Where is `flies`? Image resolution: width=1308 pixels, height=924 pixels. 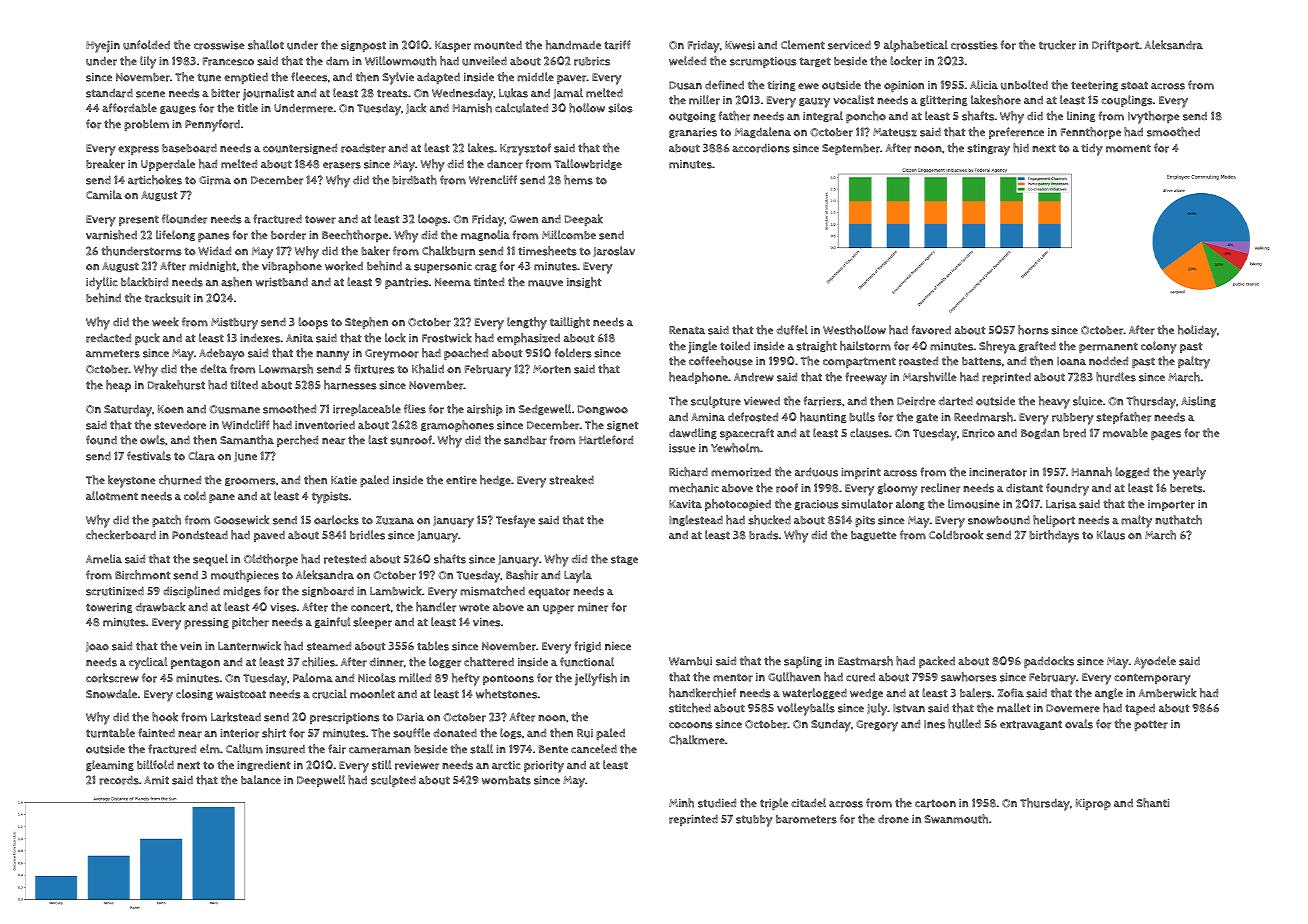
flies is located at coordinates (415, 409).
